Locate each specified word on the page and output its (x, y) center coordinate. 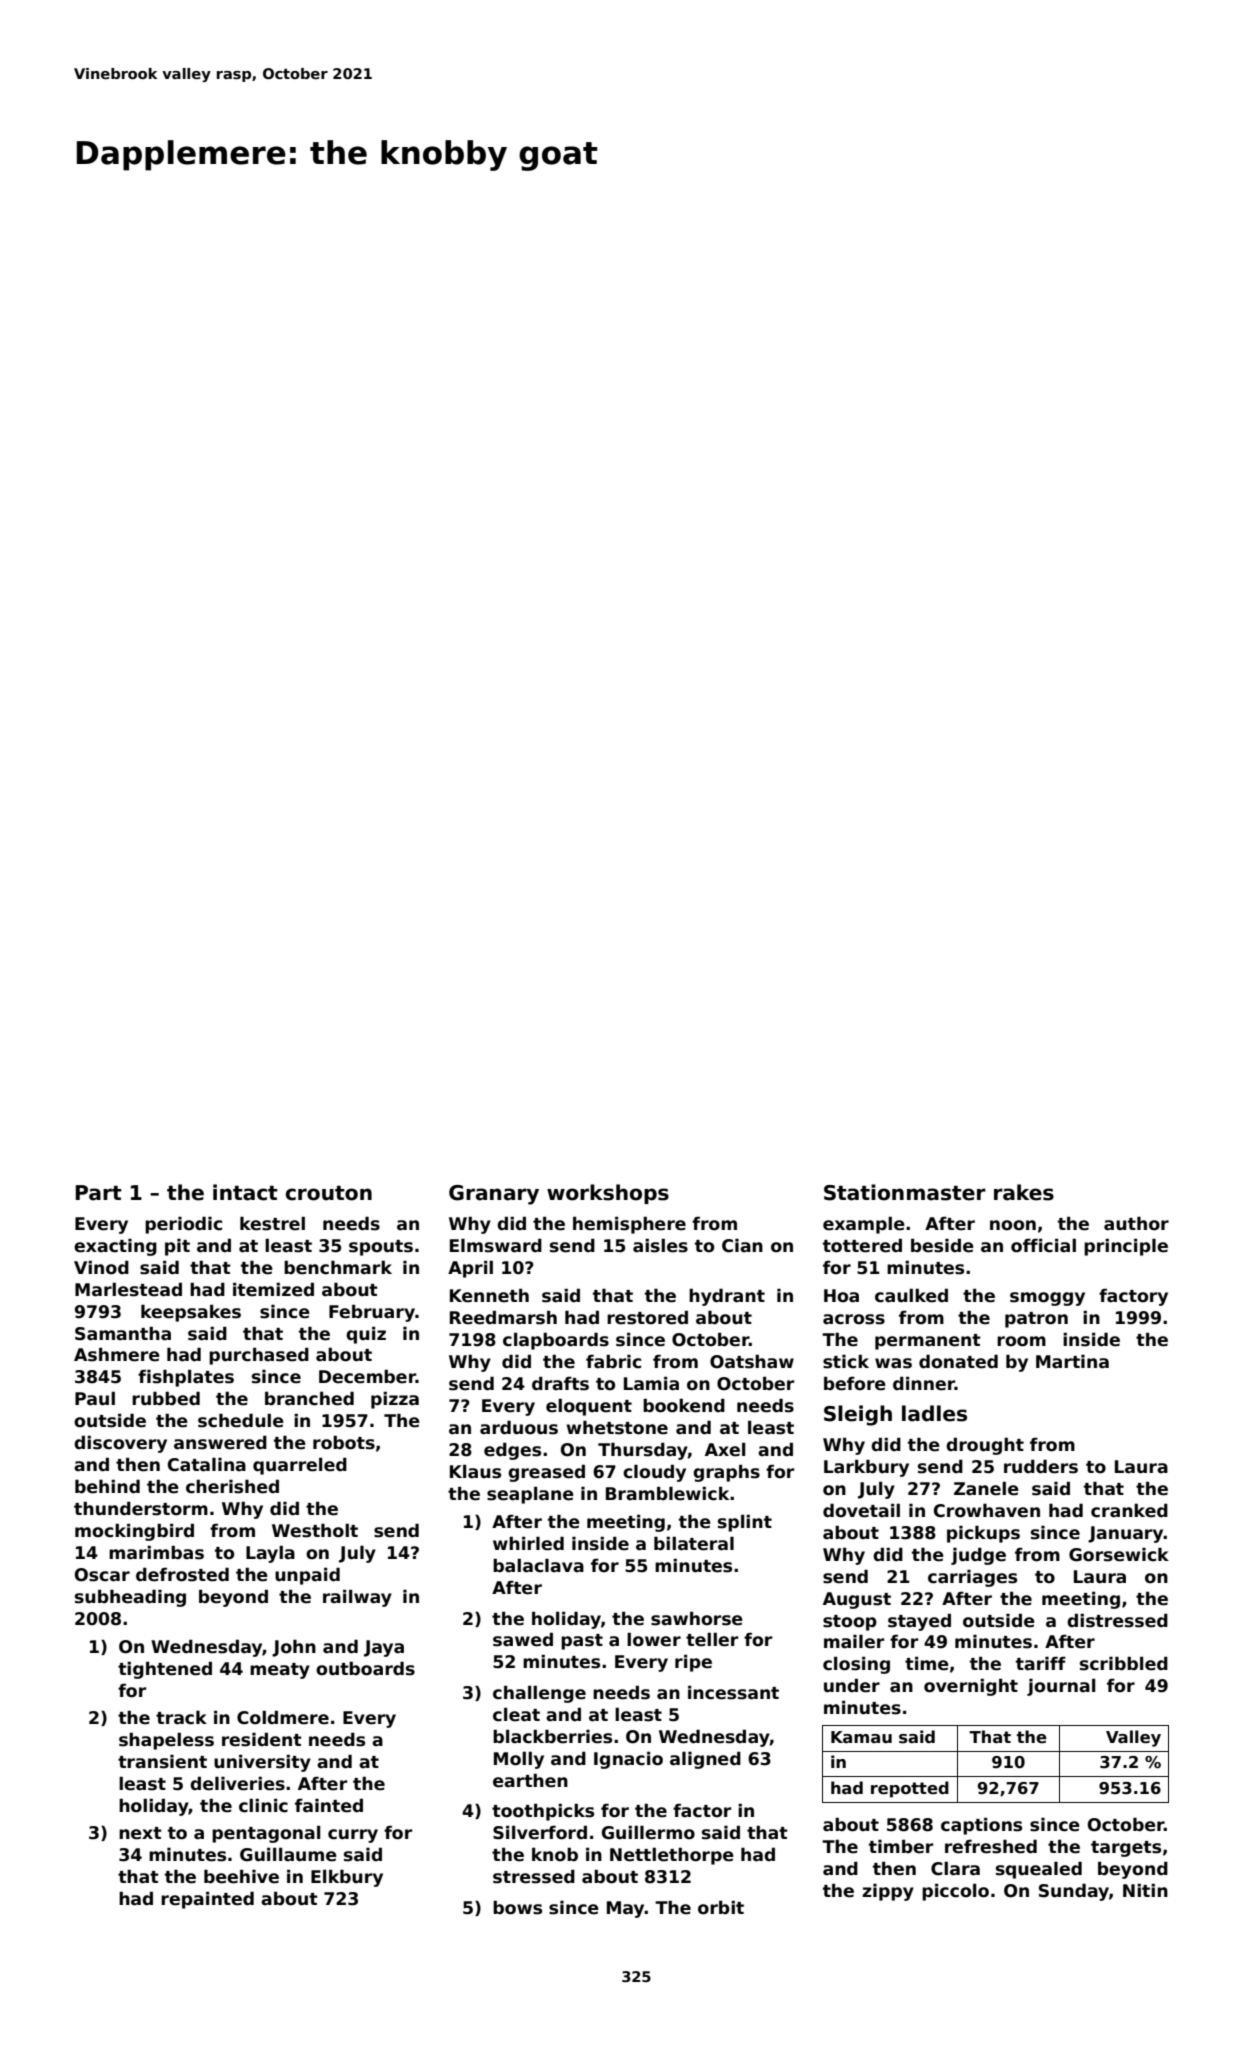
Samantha (123, 1333)
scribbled (1124, 1663)
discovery (120, 1444)
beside (942, 1245)
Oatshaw (752, 1361)
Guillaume (288, 1854)
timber (901, 1846)
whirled (528, 1543)
